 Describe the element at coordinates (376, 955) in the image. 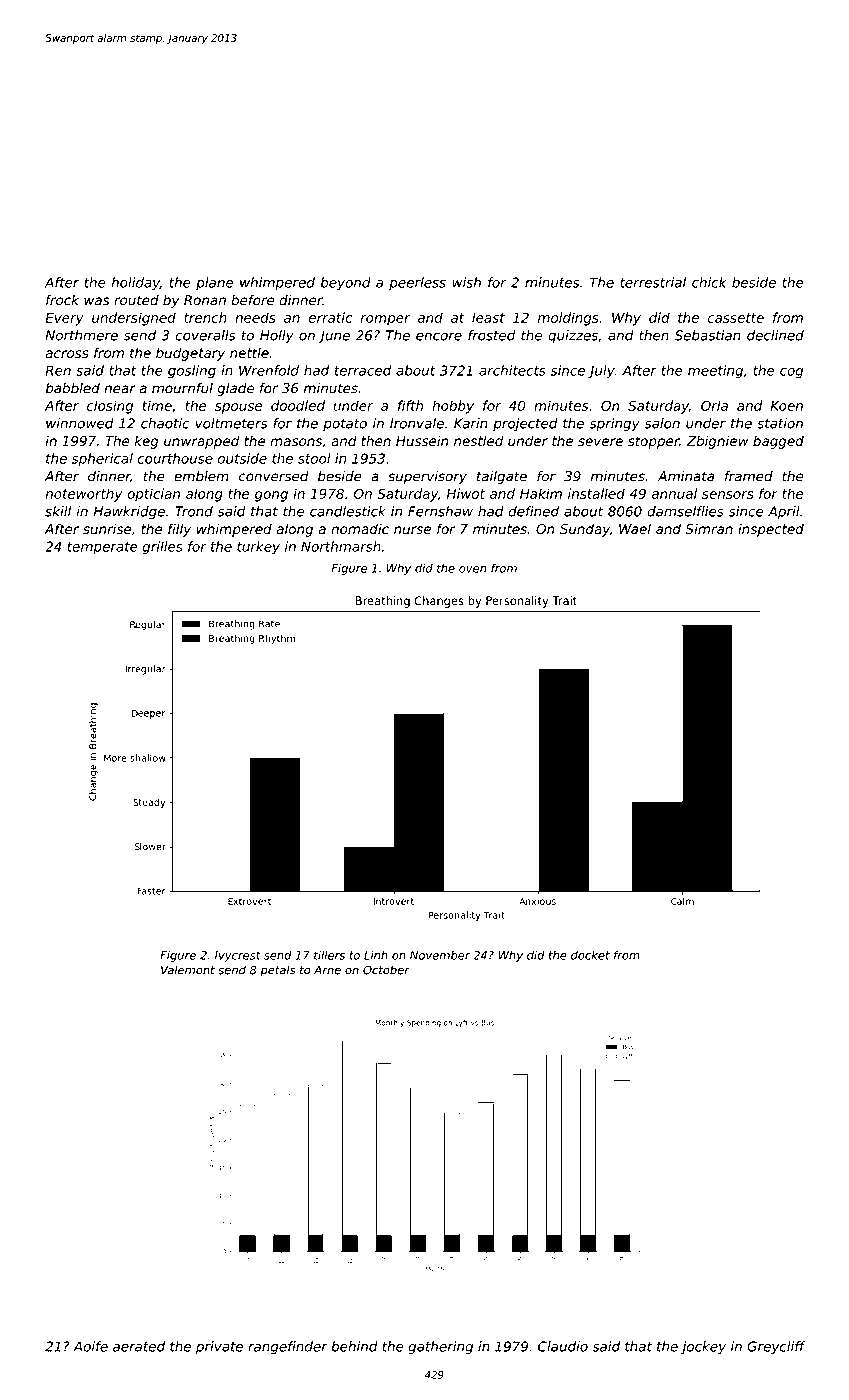

I see `Linh` at that location.
